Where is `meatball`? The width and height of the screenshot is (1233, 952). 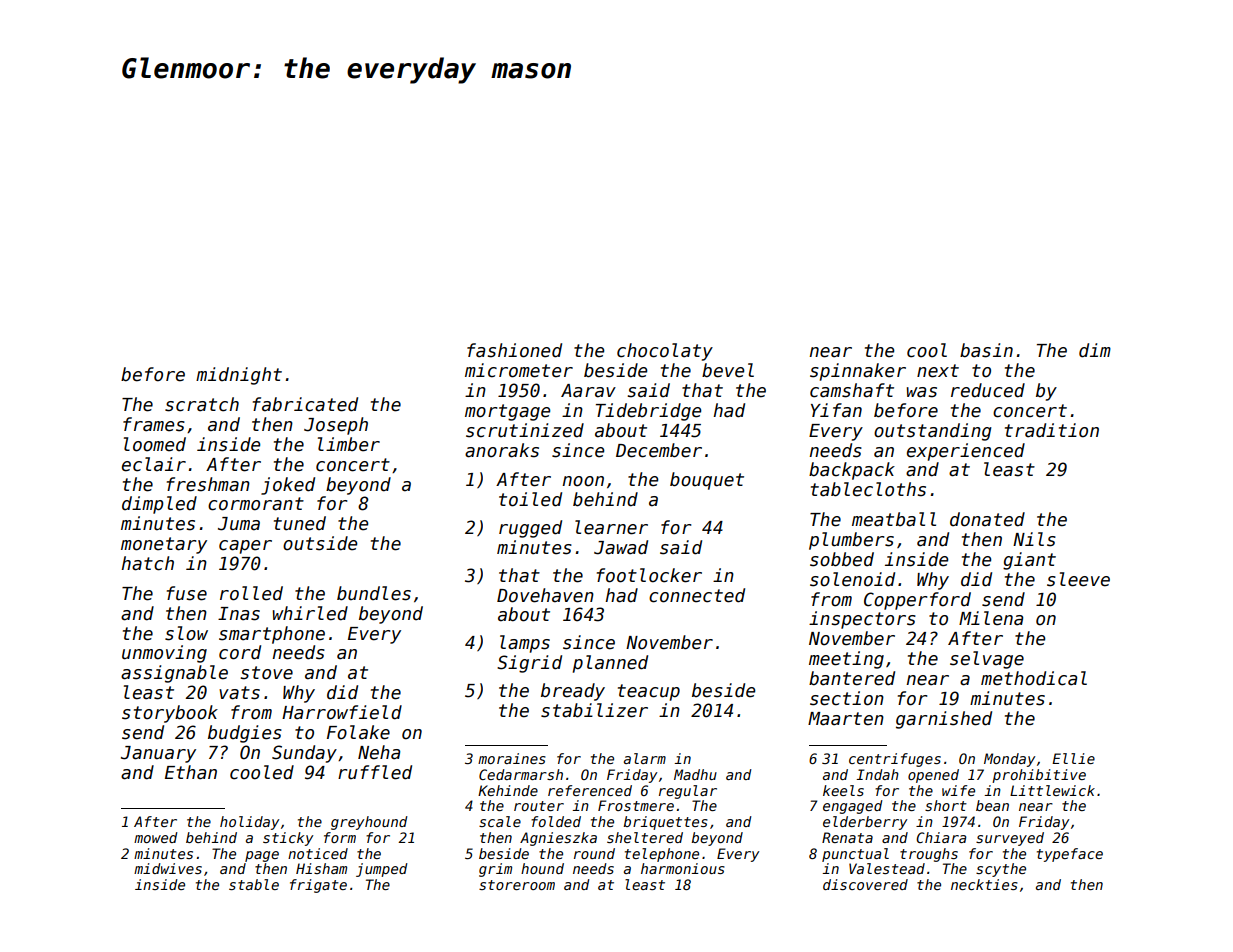
meatball is located at coordinates (894, 519).
